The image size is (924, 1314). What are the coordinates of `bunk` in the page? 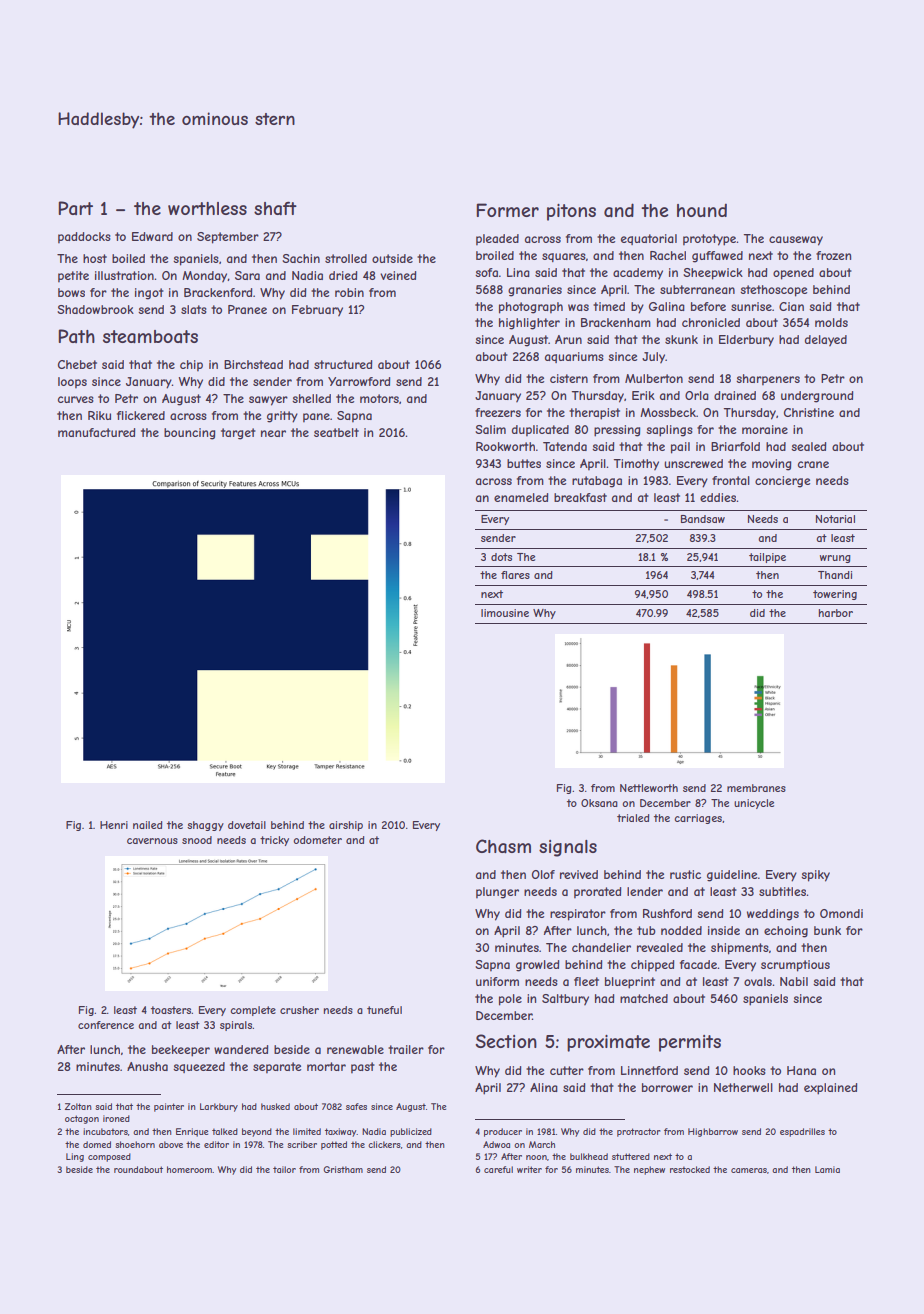 It's located at (827, 930).
